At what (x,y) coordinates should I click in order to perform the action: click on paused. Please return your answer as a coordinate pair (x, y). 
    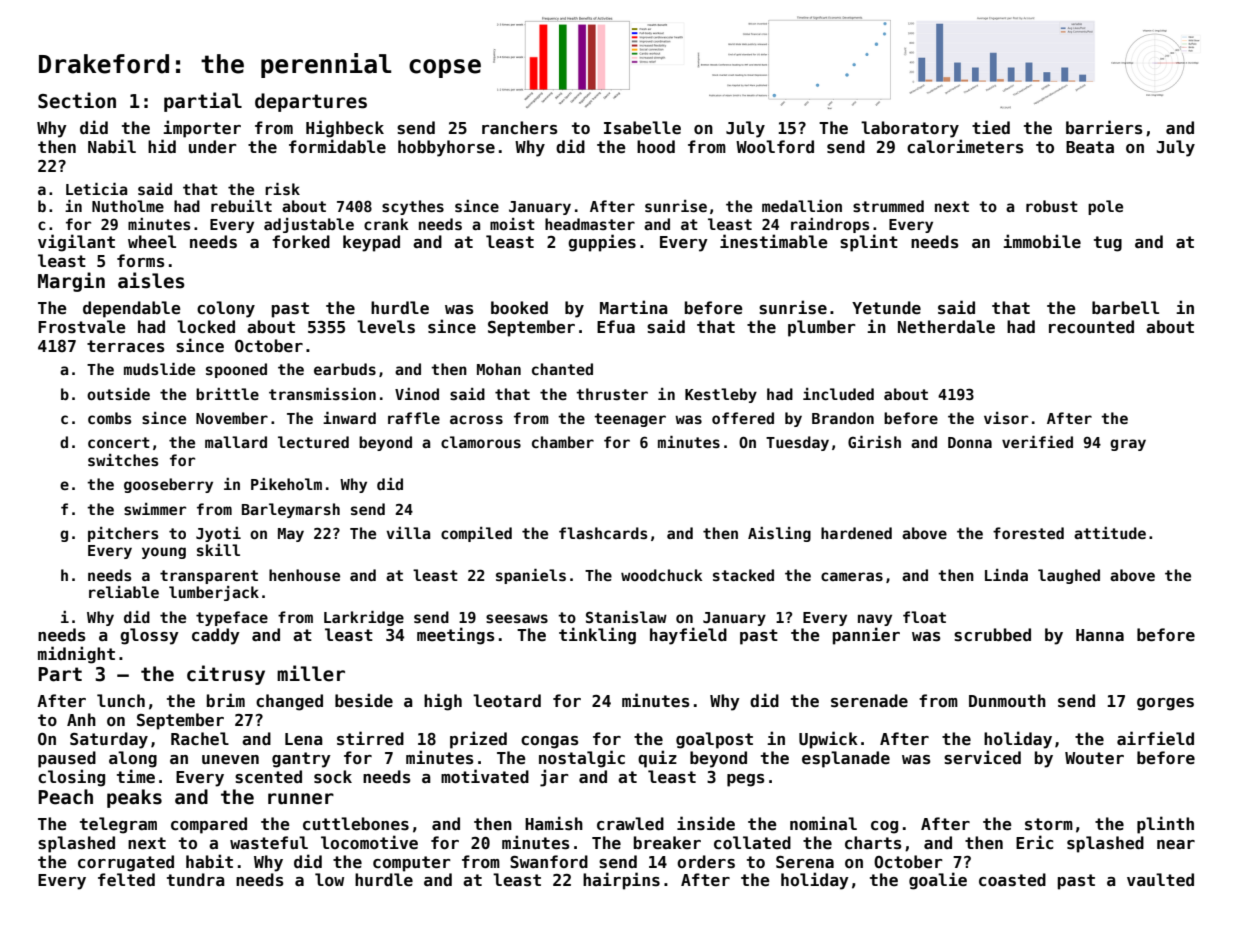
    Looking at the image, I should click on (67, 759).
